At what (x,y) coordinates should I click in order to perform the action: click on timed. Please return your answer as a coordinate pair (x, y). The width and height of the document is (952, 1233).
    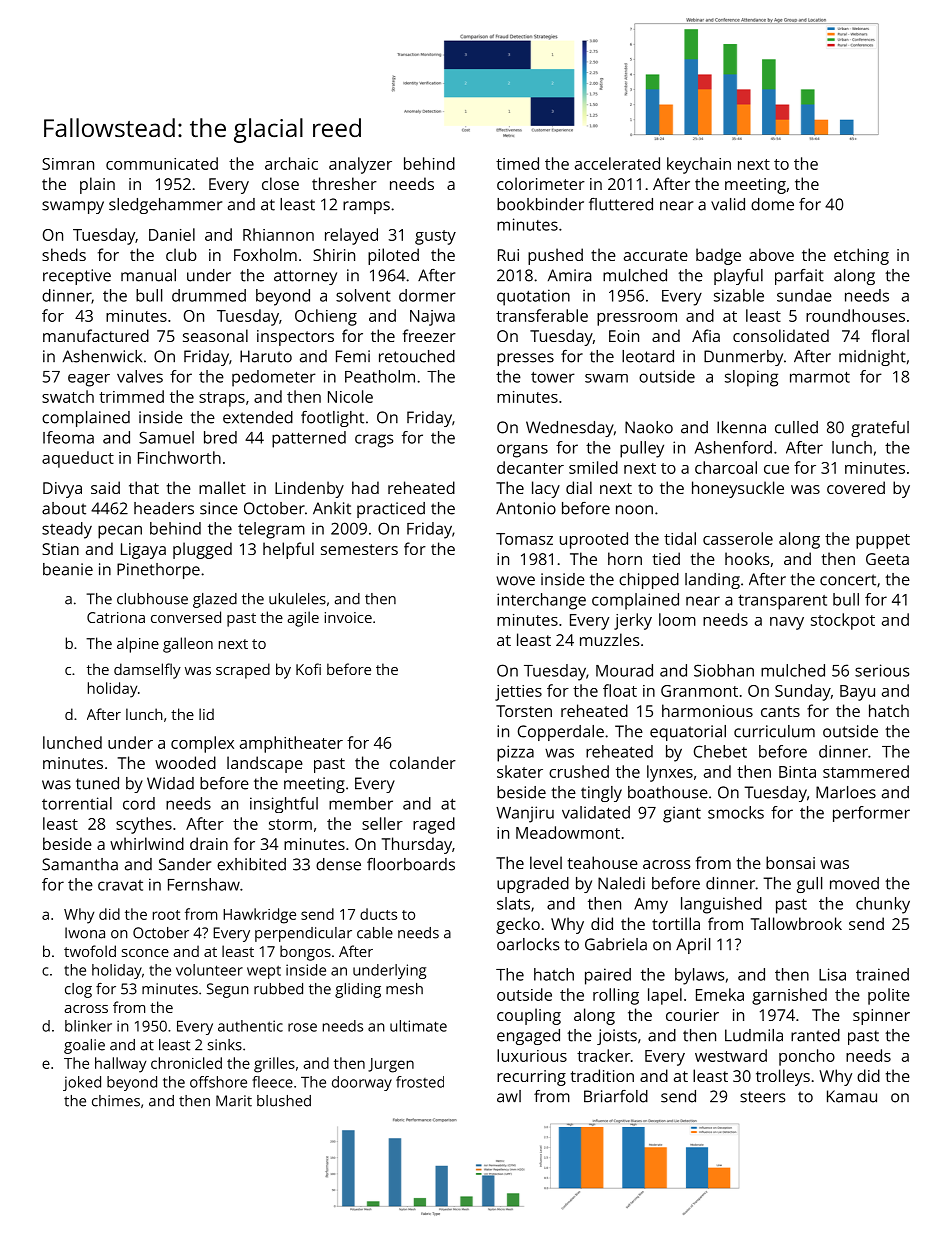
    Looking at the image, I should click on (517, 163).
